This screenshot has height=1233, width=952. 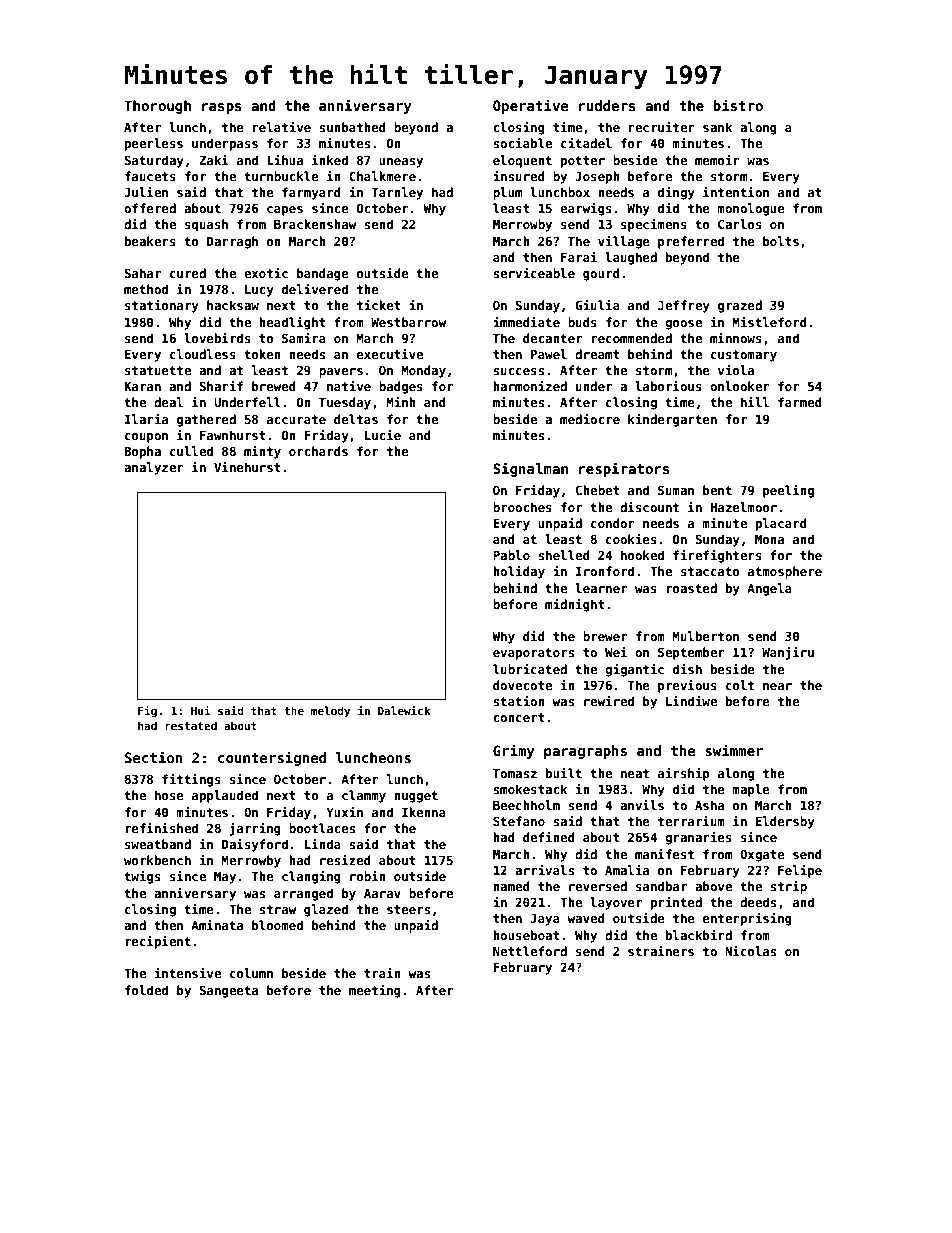 I want to click on Nettleford, so click(x=530, y=951).
